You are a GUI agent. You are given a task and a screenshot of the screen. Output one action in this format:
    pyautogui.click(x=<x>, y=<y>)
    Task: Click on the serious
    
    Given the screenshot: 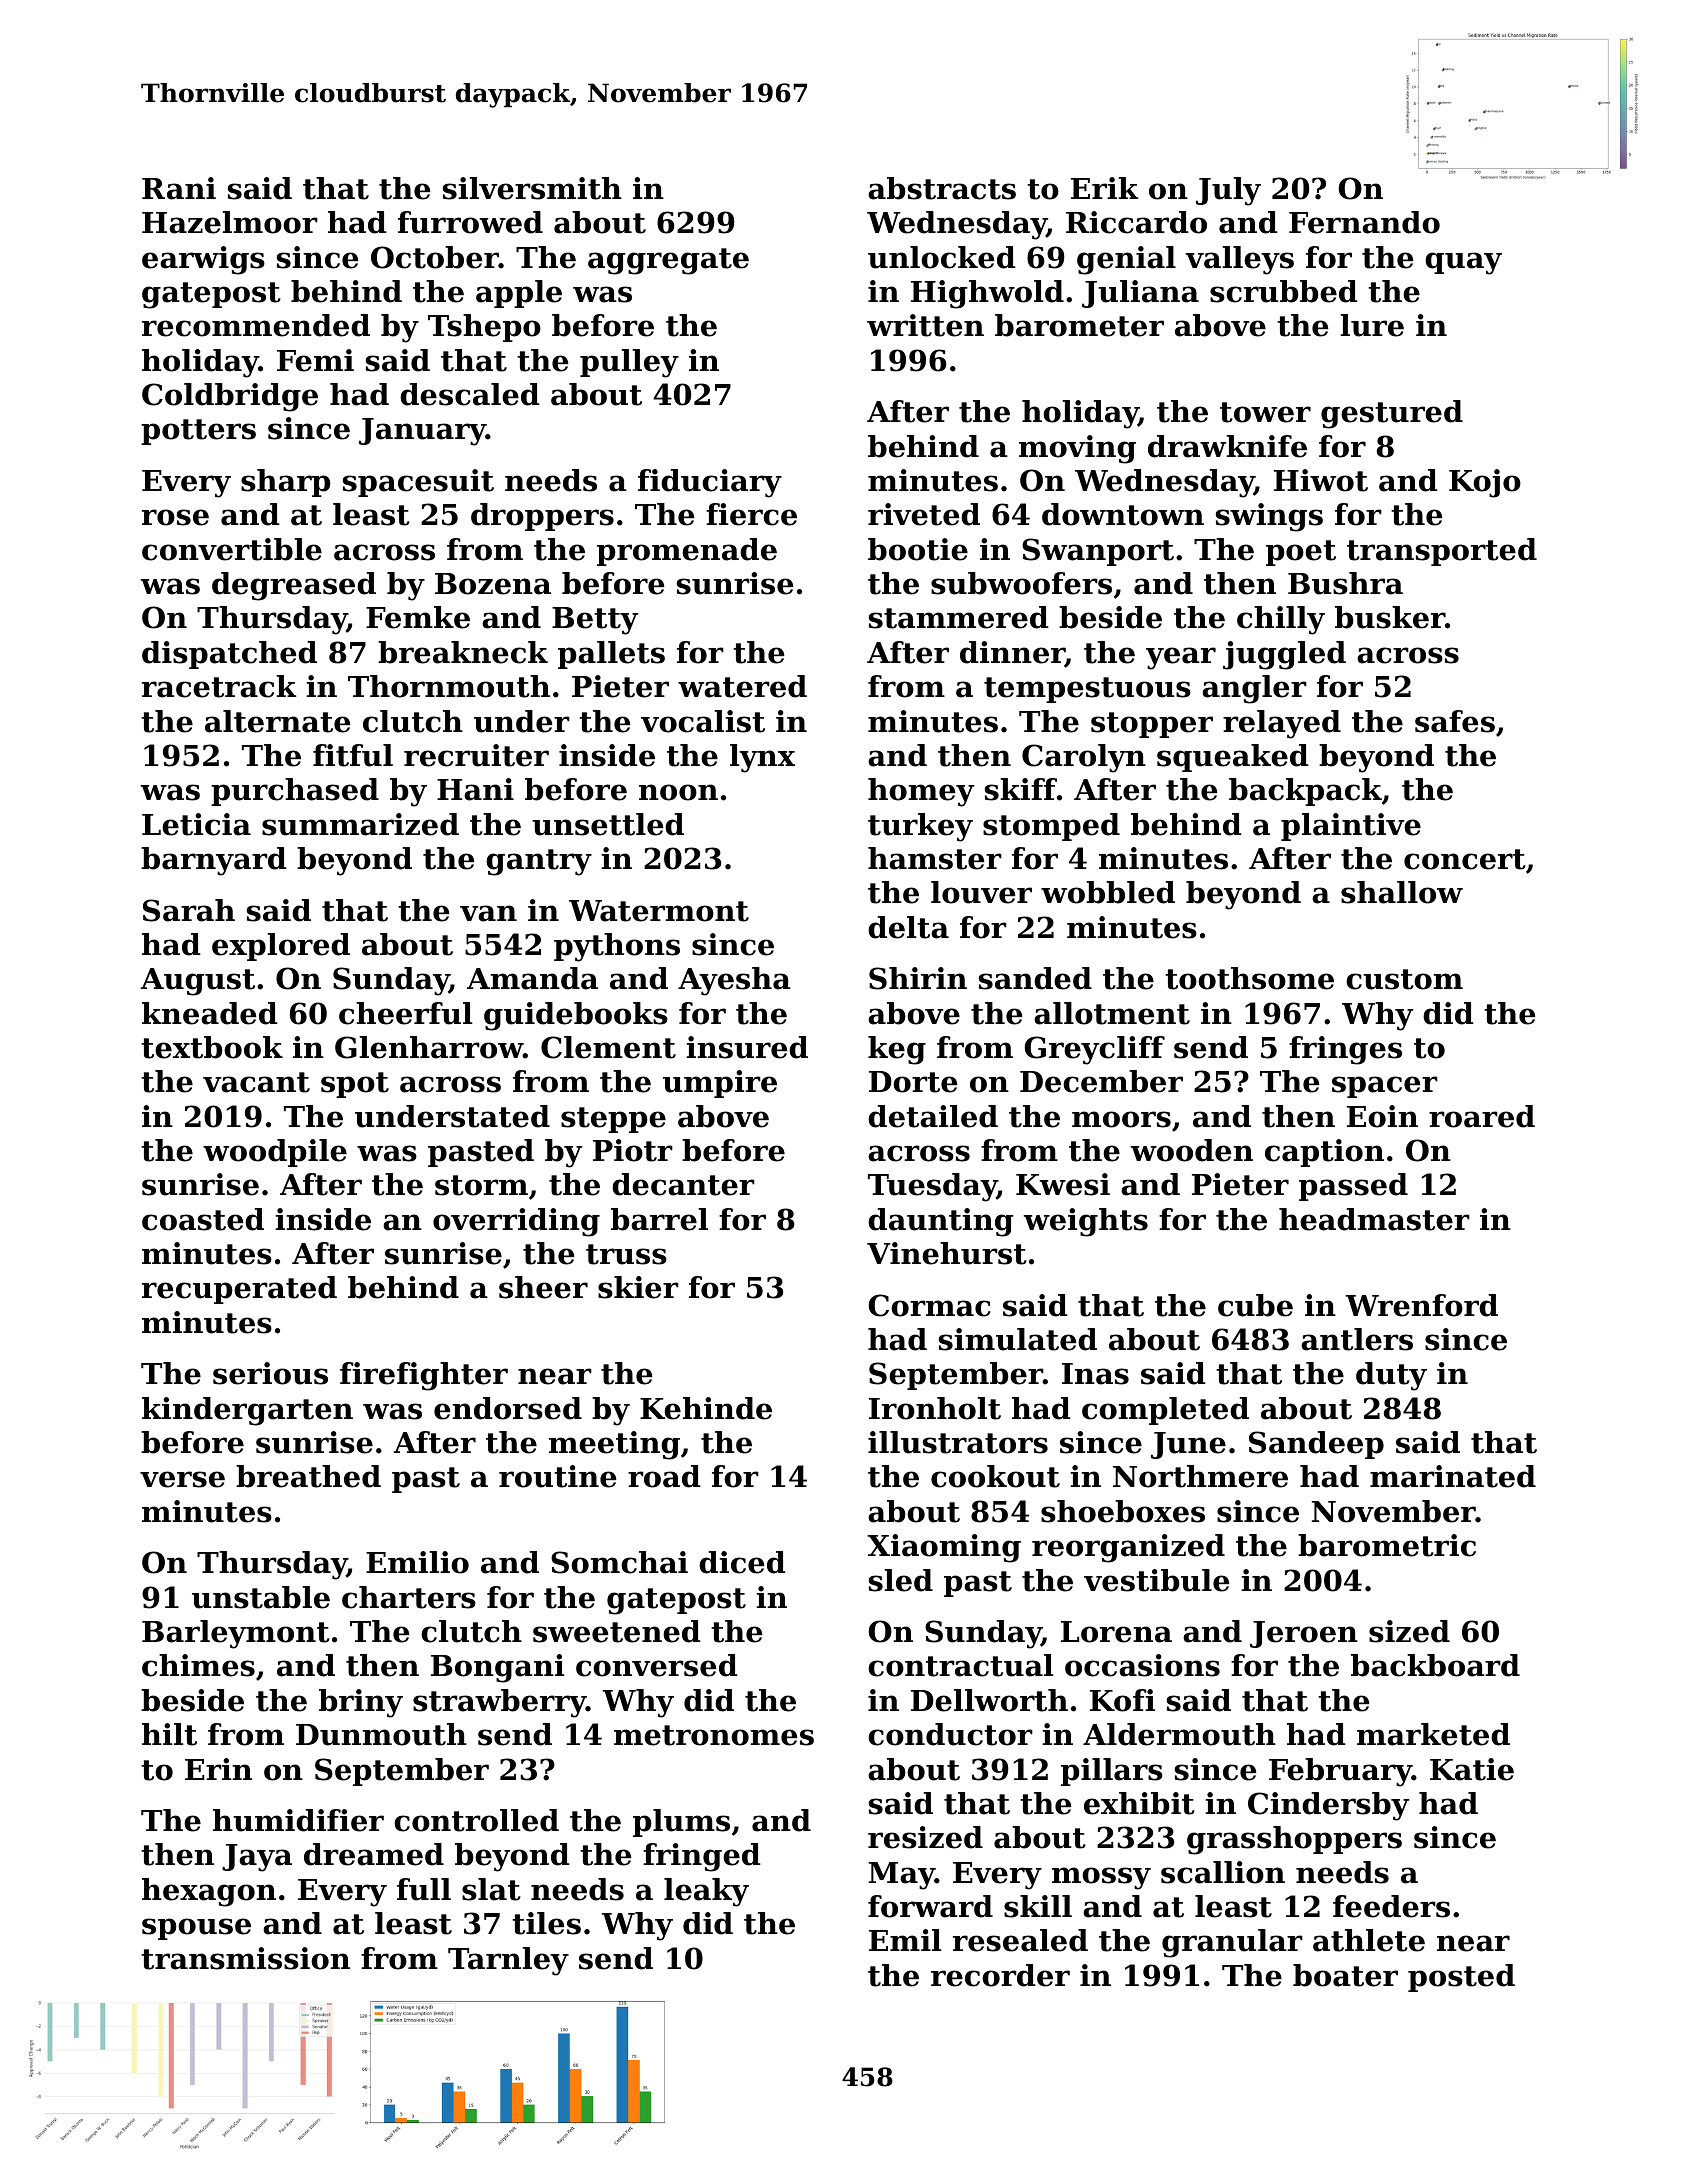 What is the action you would take?
    pyautogui.click(x=270, y=1373)
